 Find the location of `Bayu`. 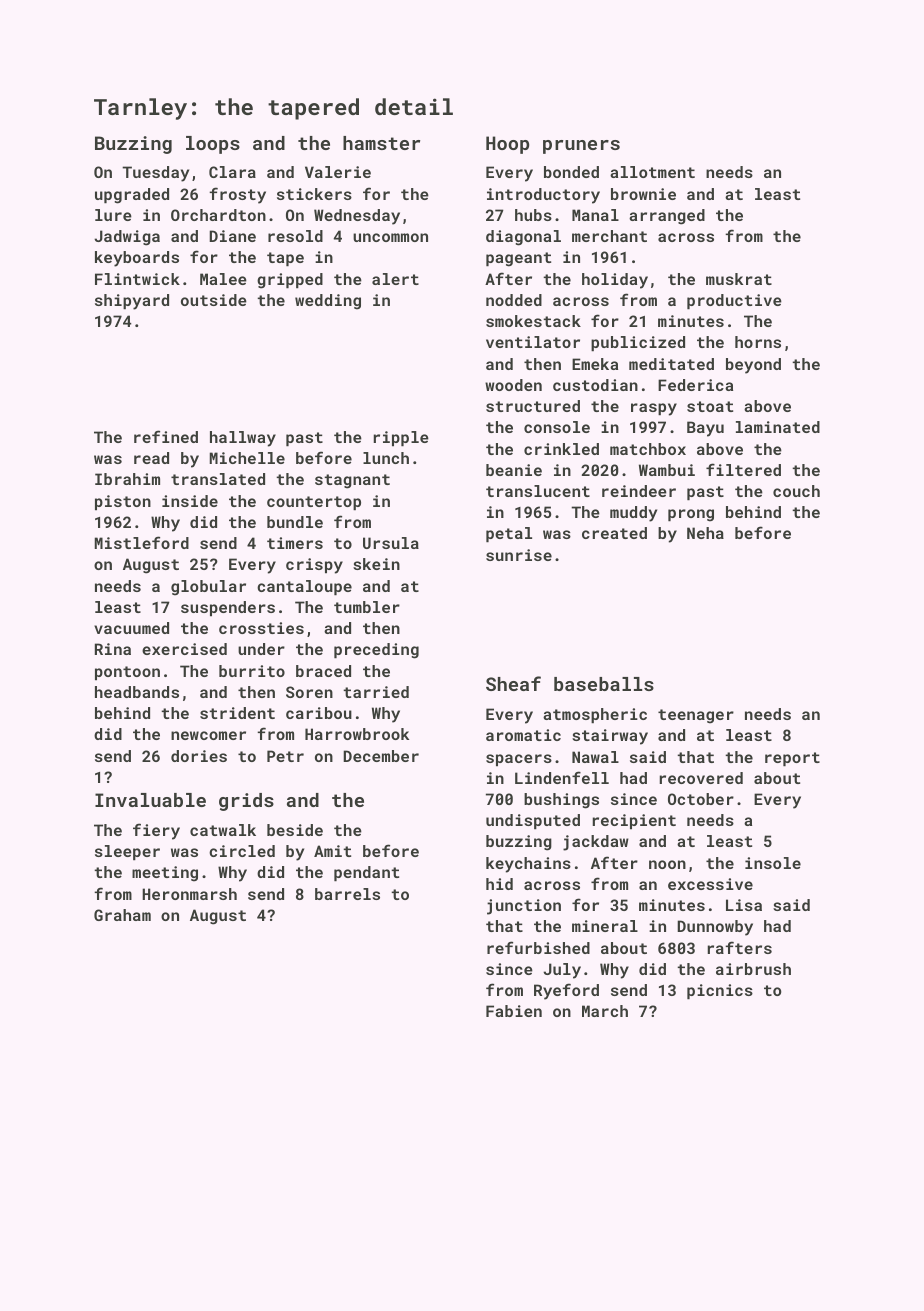

Bayu is located at coordinates (705, 429).
